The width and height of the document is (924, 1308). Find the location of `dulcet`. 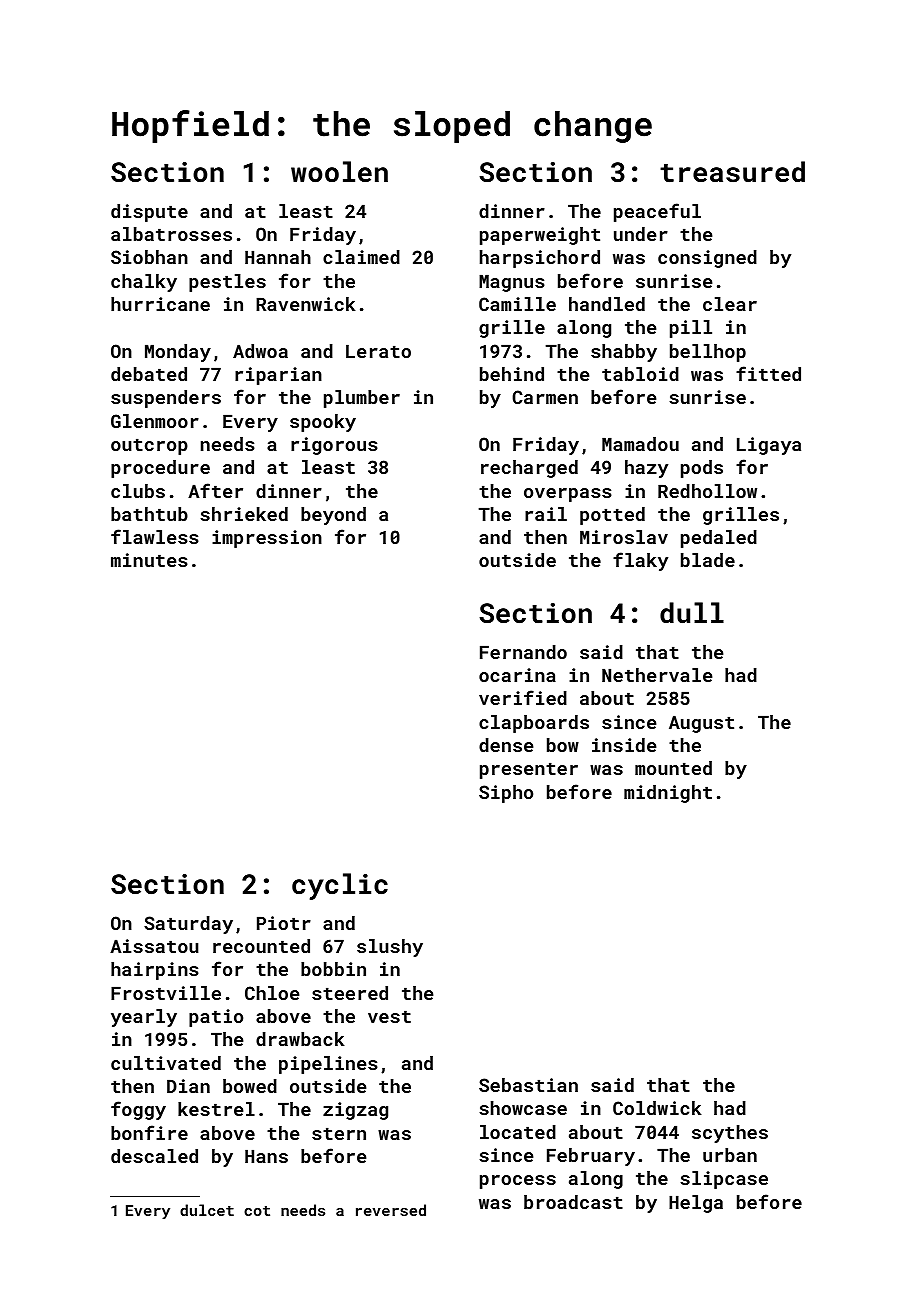

dulcet is located at coordinates (207, 1210).
